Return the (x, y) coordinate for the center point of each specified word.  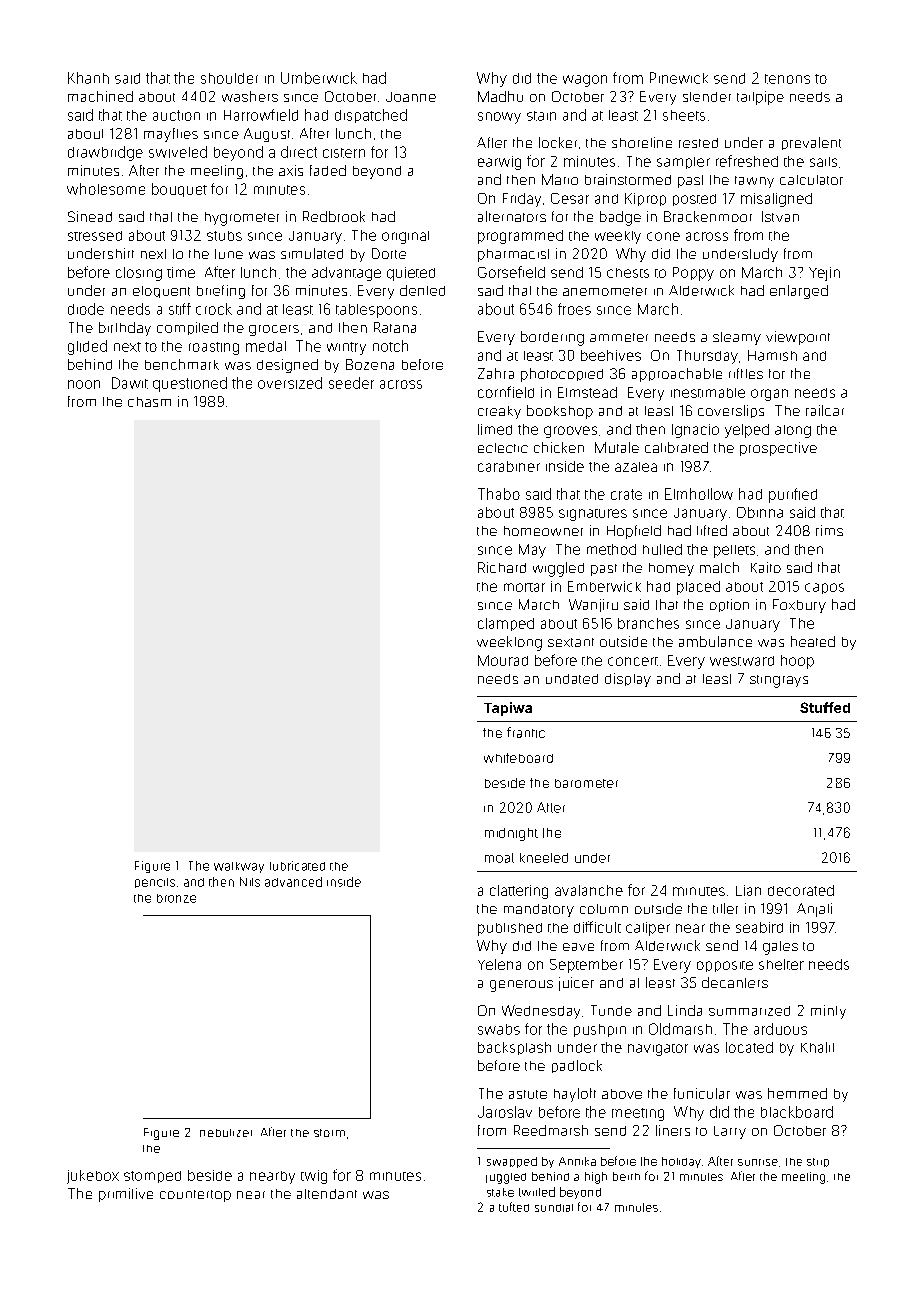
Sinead (90, 216)
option (729, 605)
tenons (787, 79)
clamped (506, 624)
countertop (195, 1196)
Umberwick (319, 78)
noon (84, 384)
